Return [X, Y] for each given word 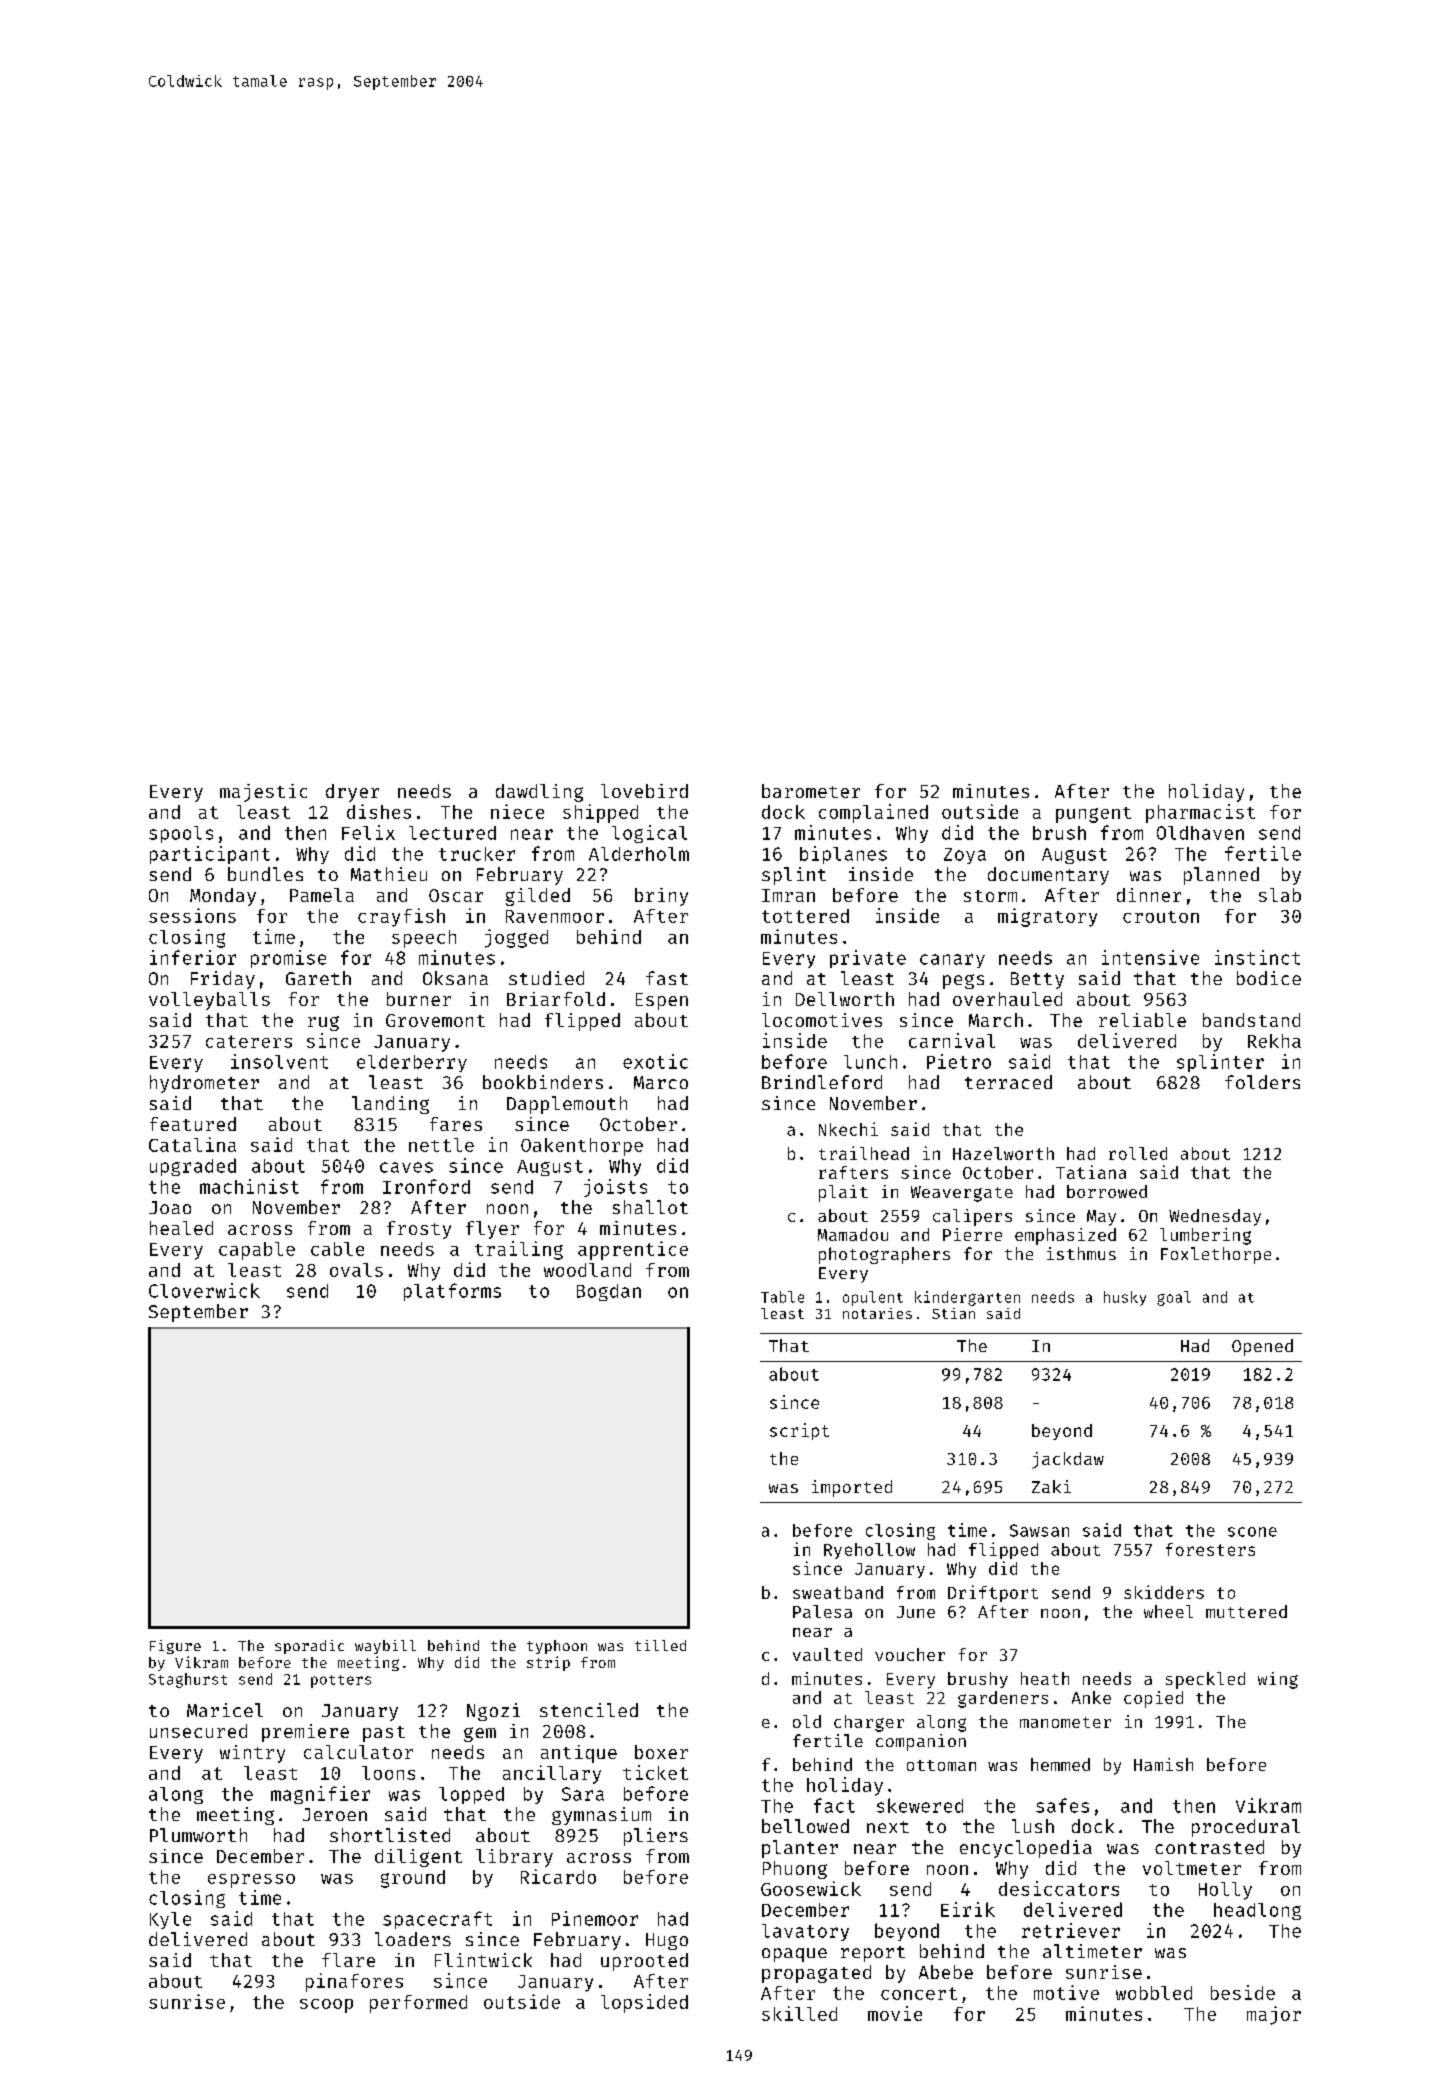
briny [661, 897]
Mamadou [853, 1234]
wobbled [1154, 1993]
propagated [816, 1974]
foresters [1210, 1549]
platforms [452, 1292]
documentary [1048, 876]
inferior [193, 957]
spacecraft [437, 1920]
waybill [385, 1647]
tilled [660, 1645]
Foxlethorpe [1216, 1255]
